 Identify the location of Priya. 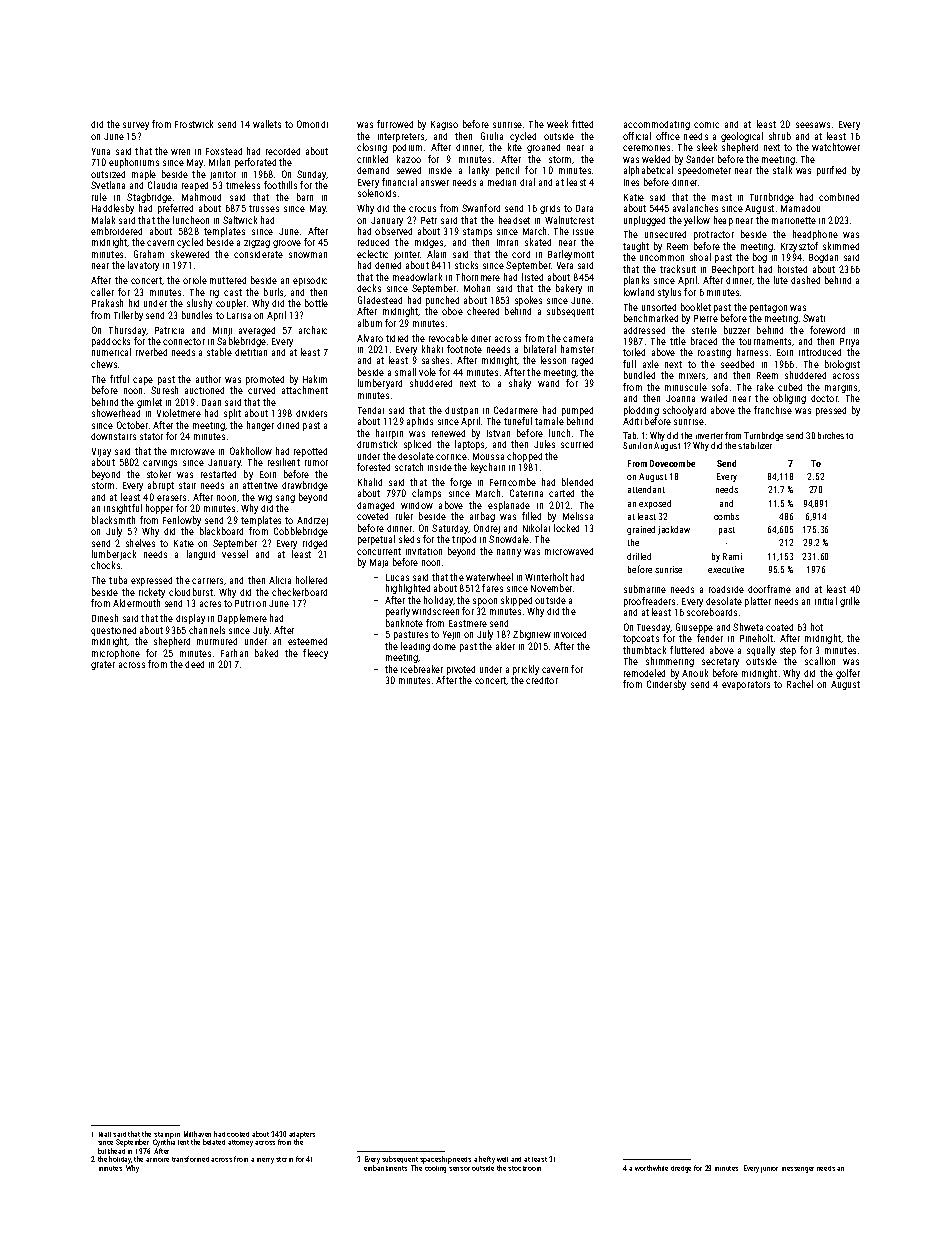
(849, 342).
